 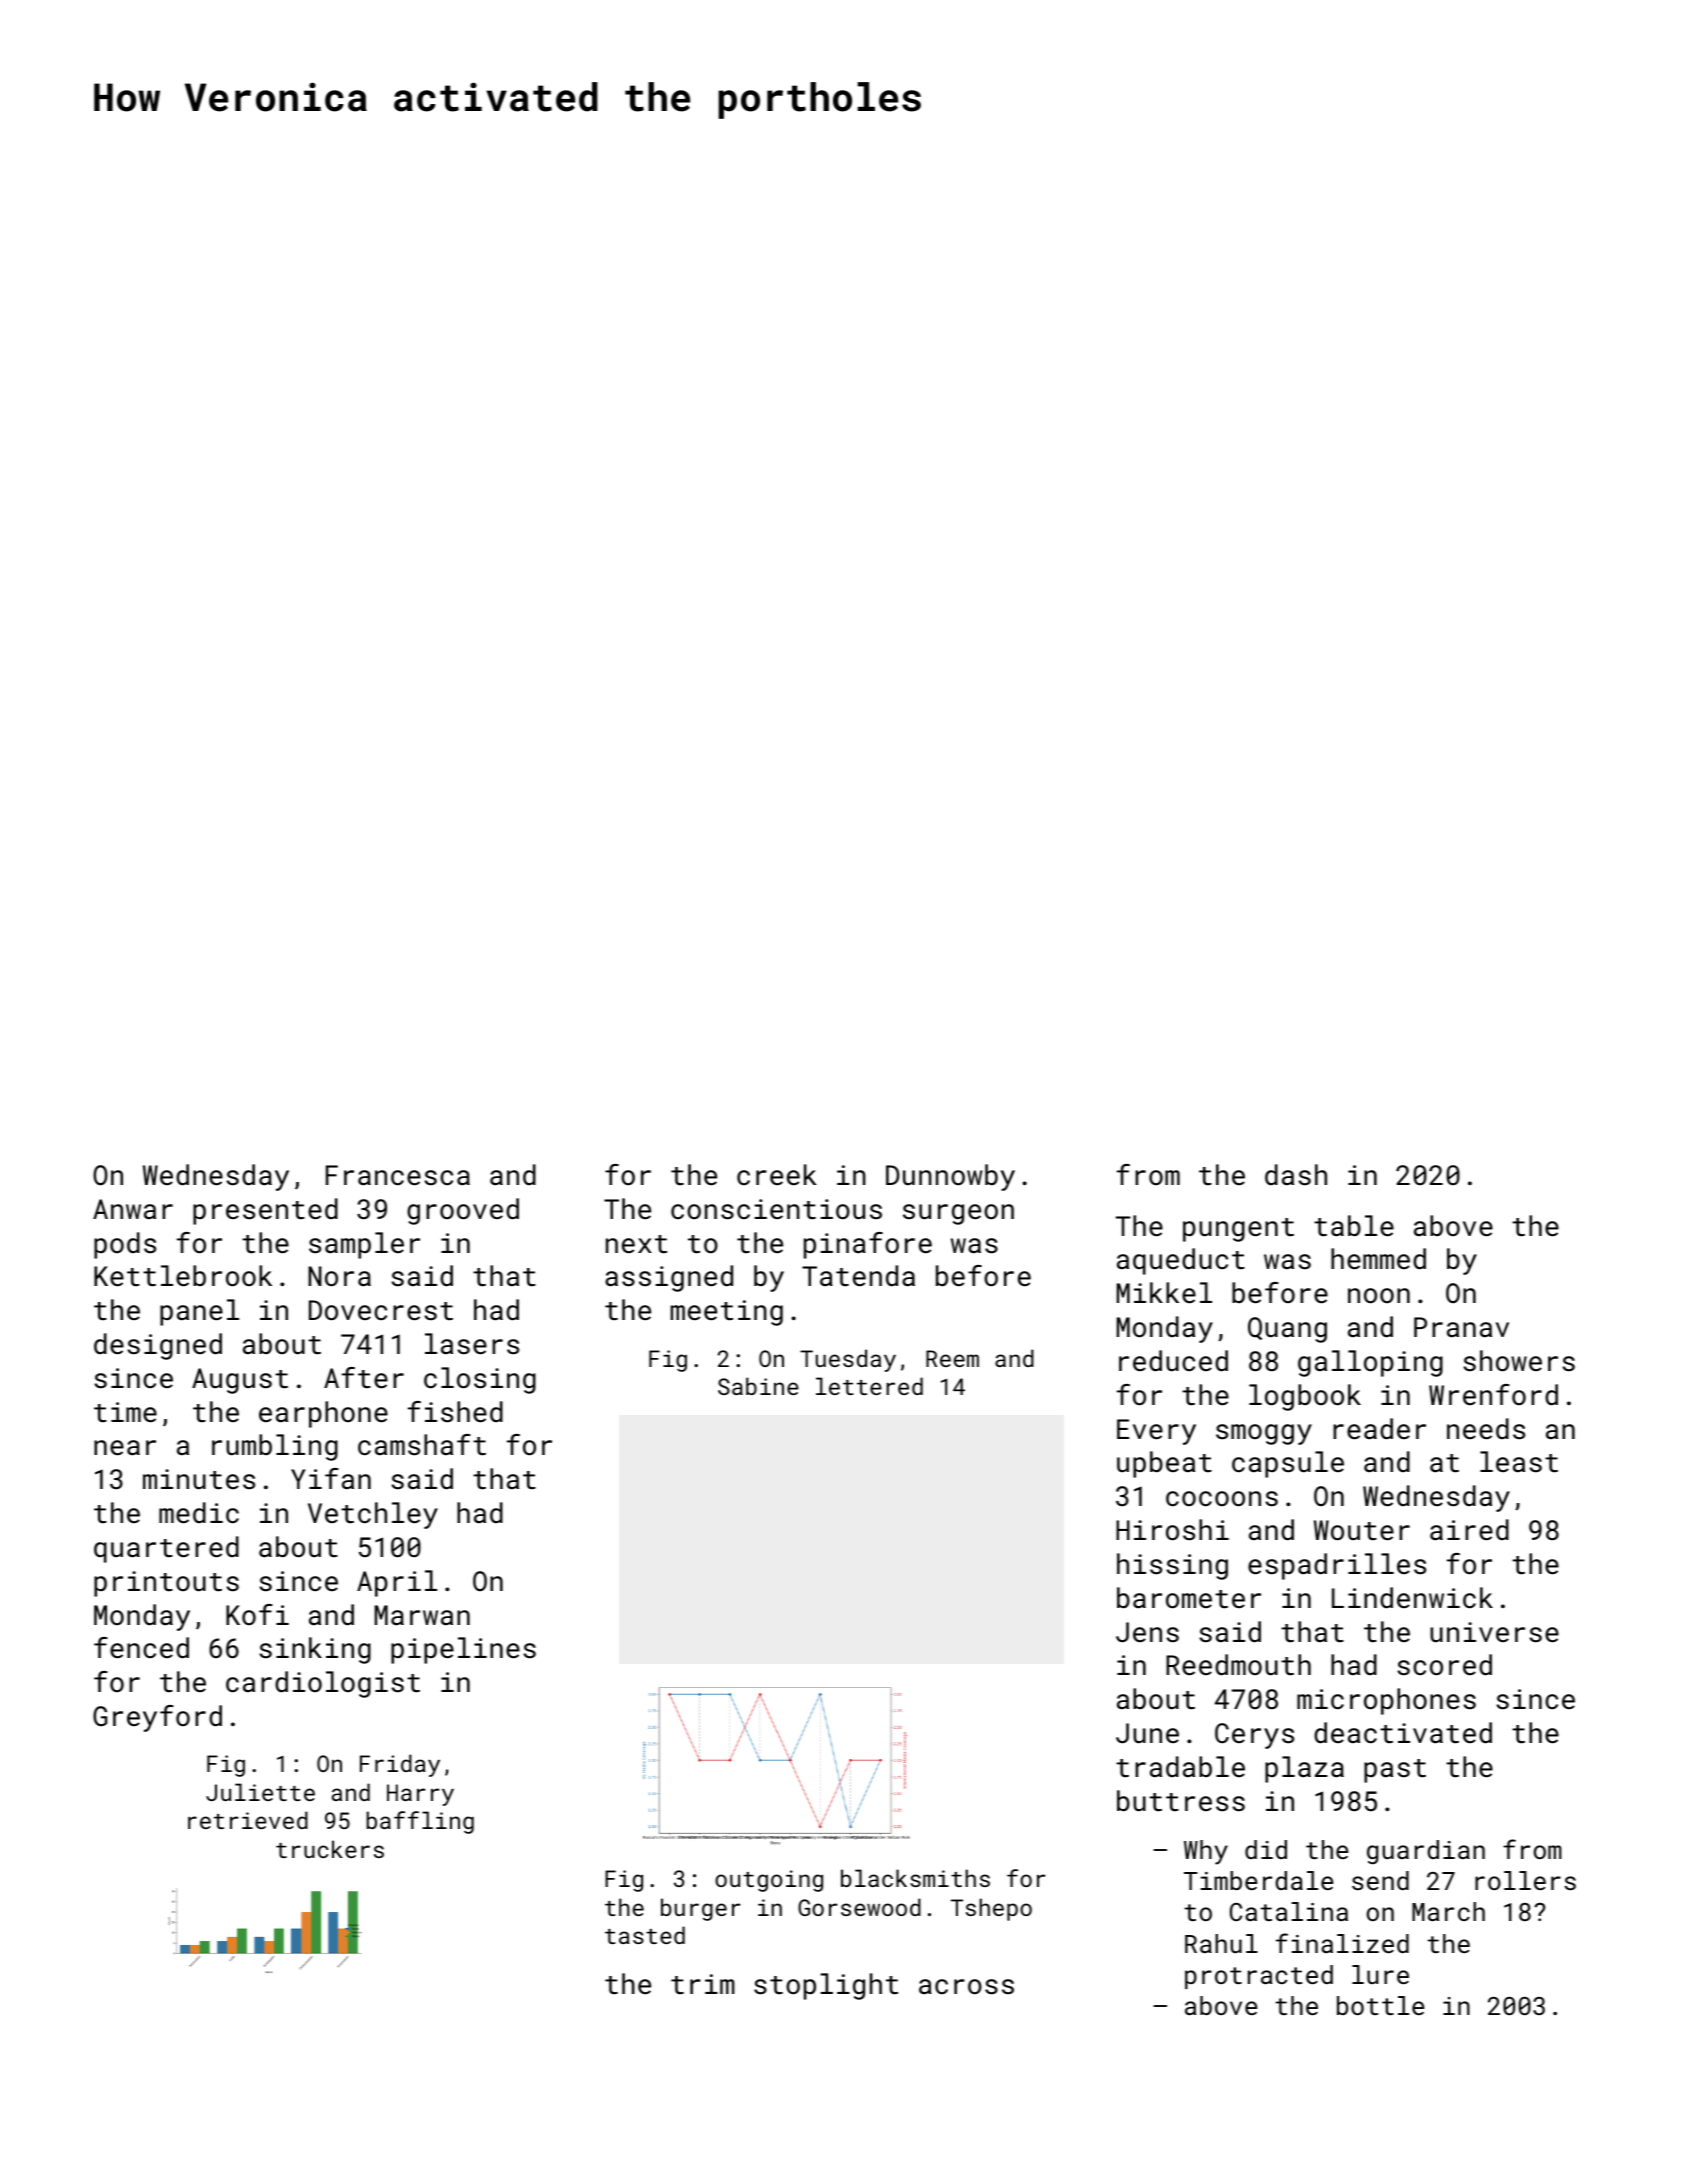 I want to click on Marwan, so click(x=422, y=1615).
